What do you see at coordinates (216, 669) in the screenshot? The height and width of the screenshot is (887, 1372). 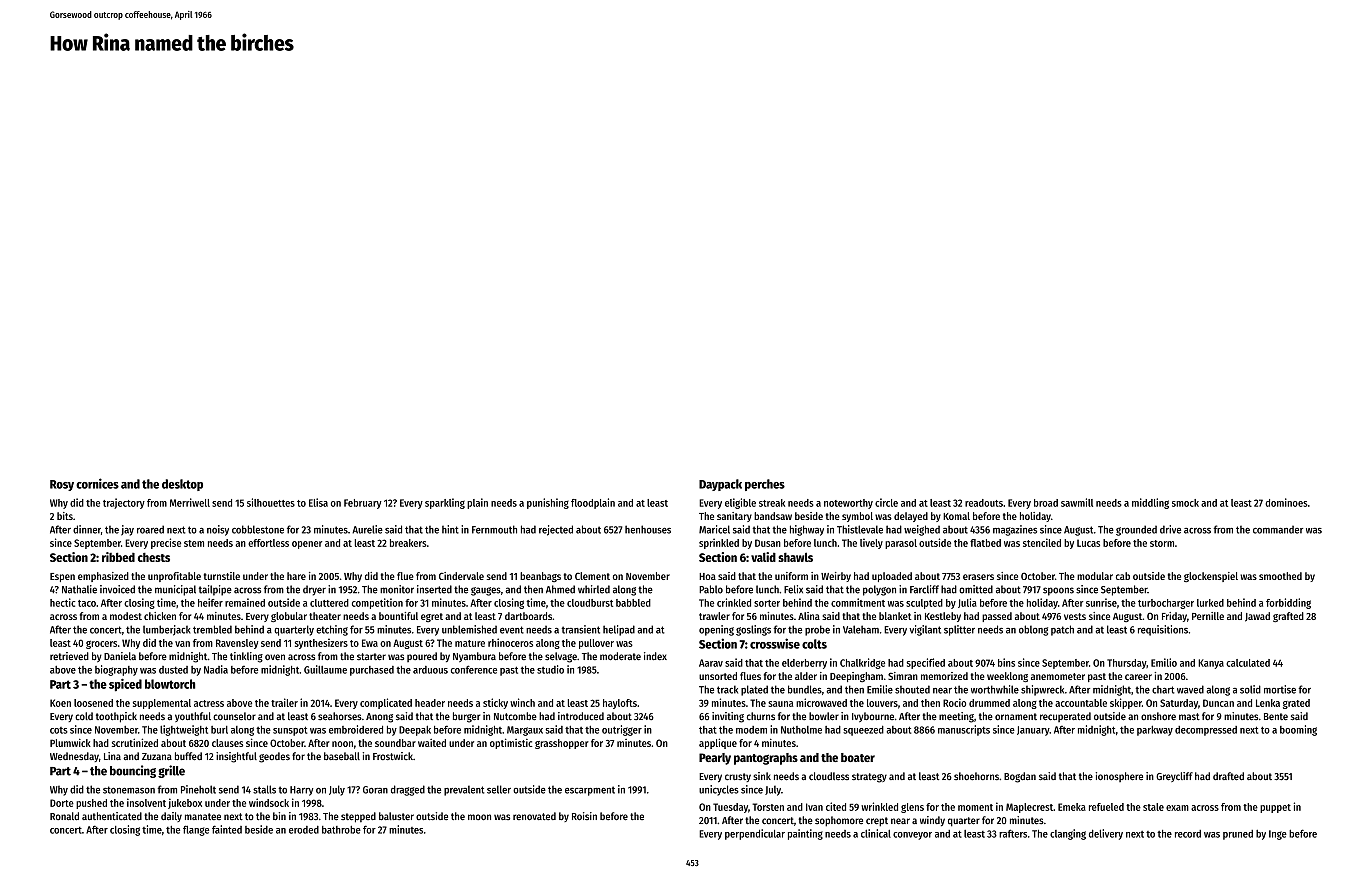 I see `Nadia` at bounding box center [216, 669].
